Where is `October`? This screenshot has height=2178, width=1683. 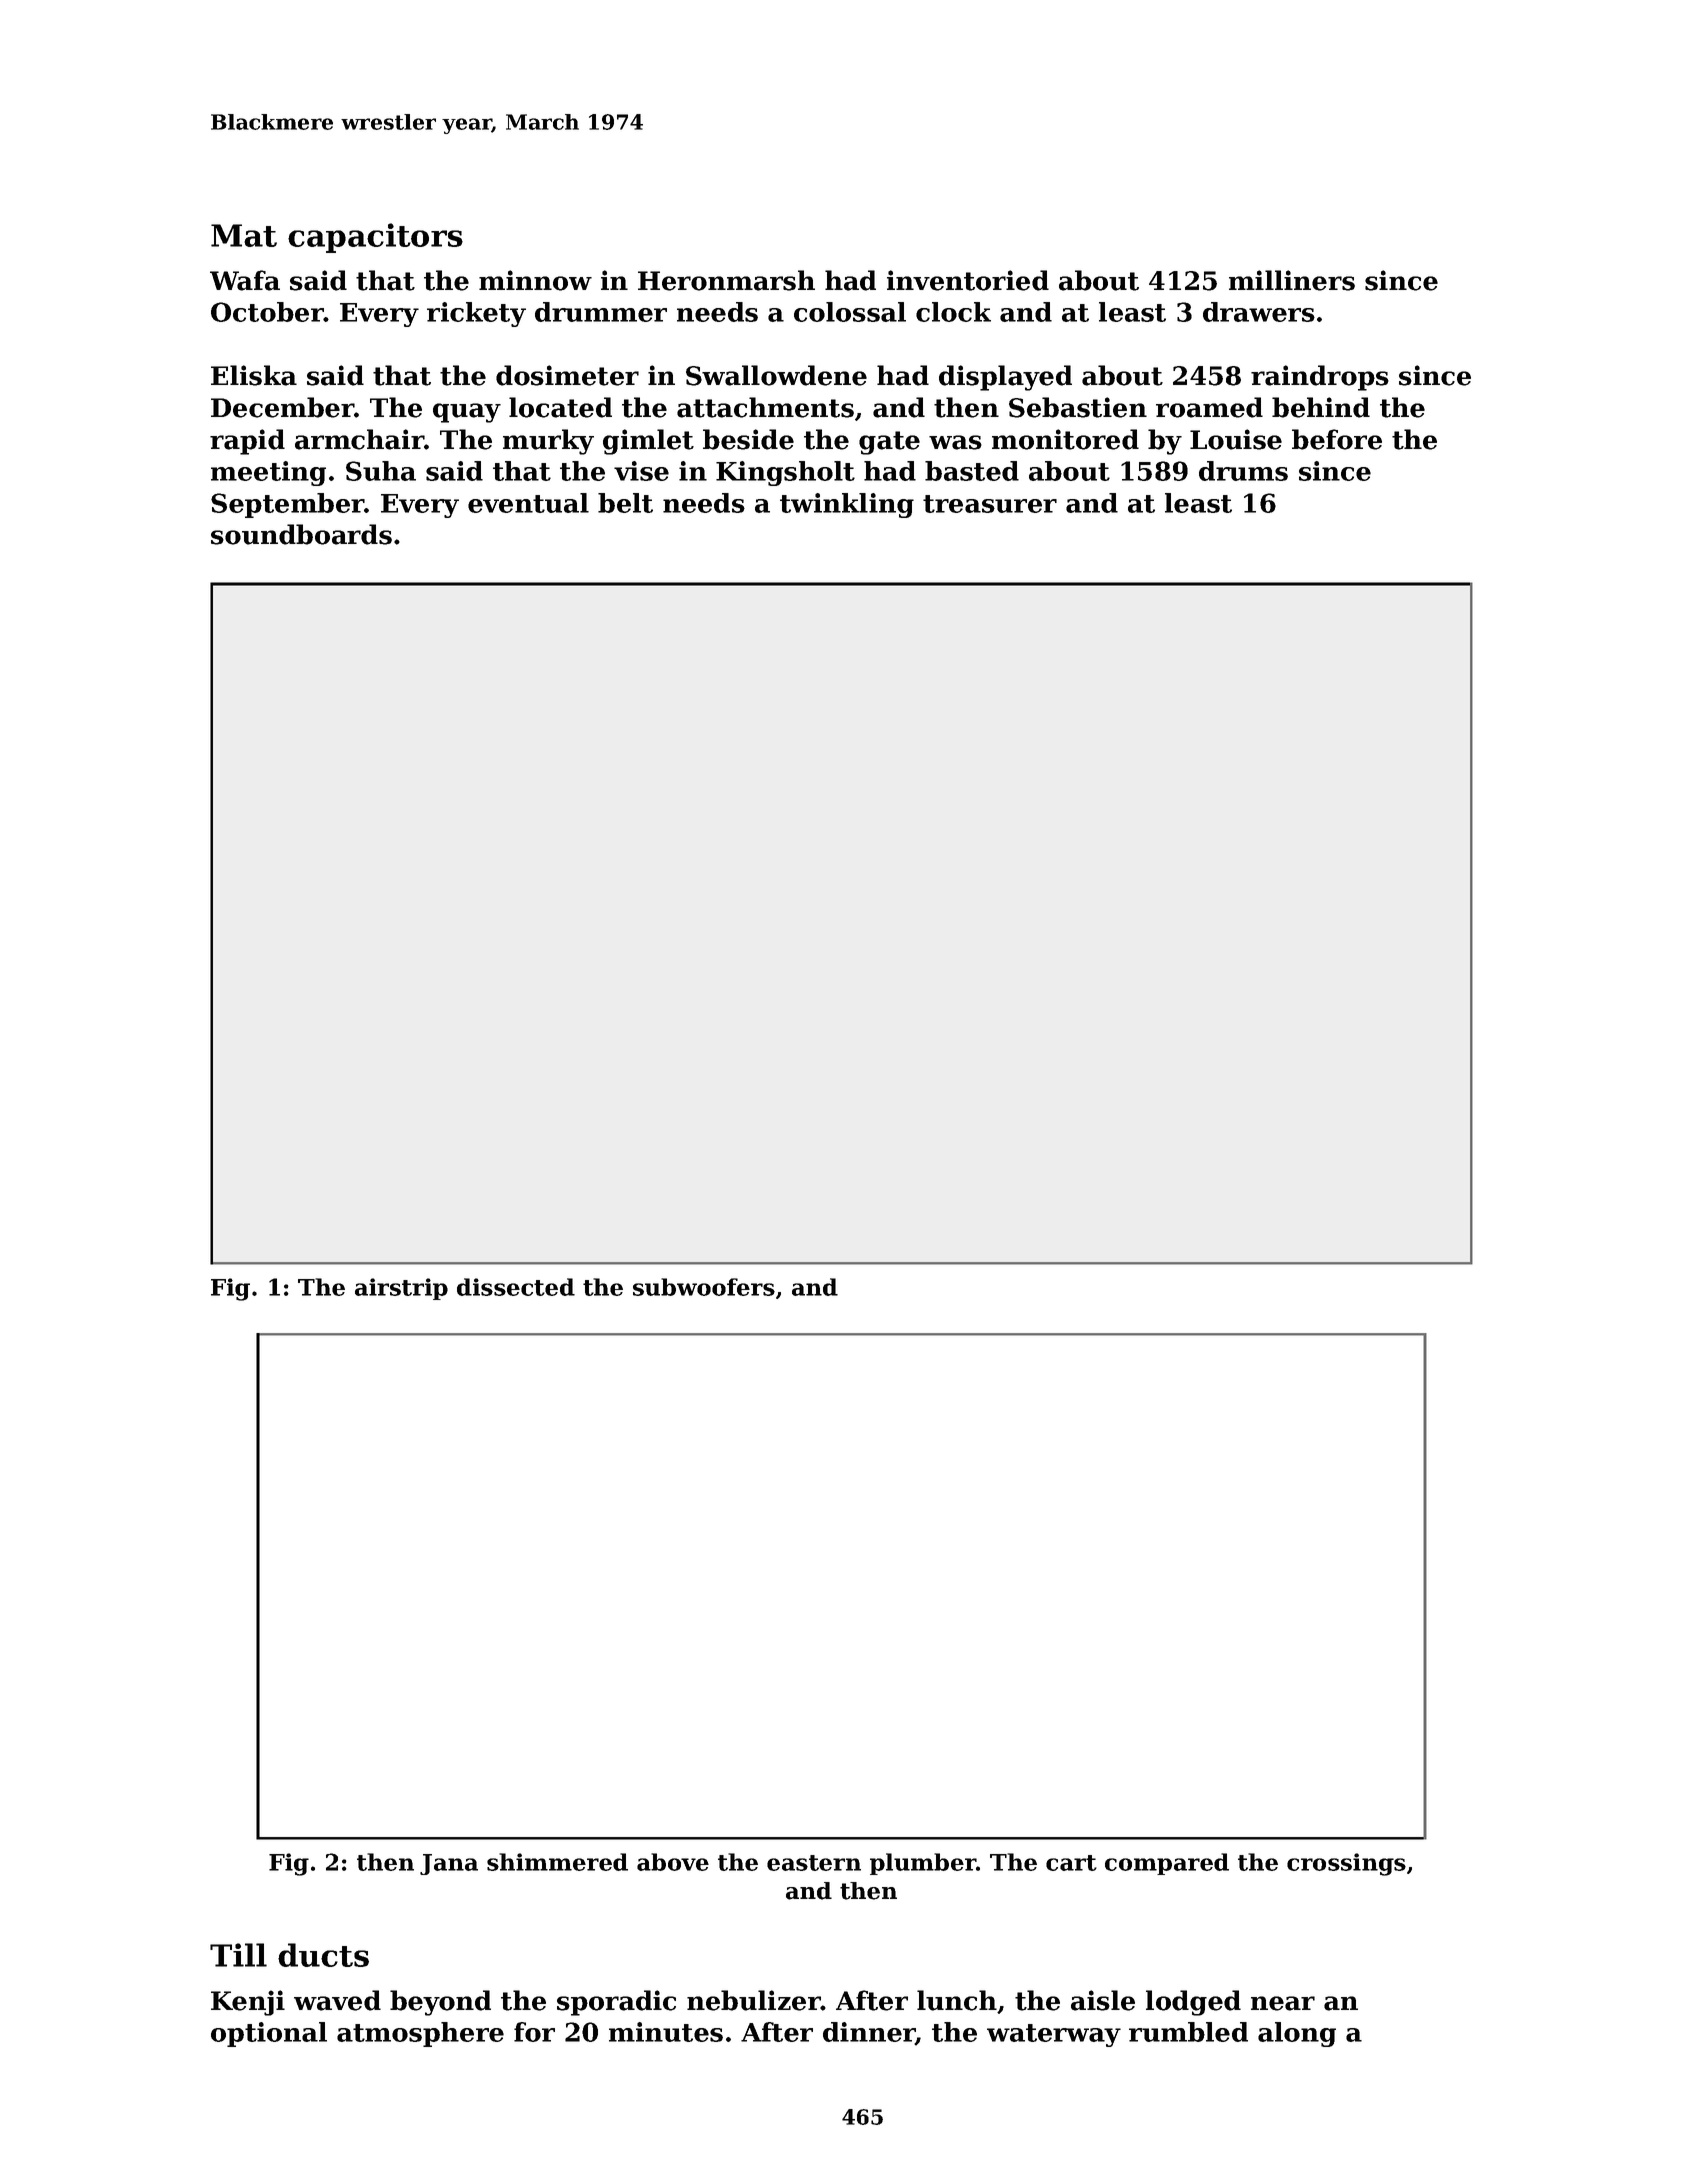
October is located at coordinates (267, 312).
